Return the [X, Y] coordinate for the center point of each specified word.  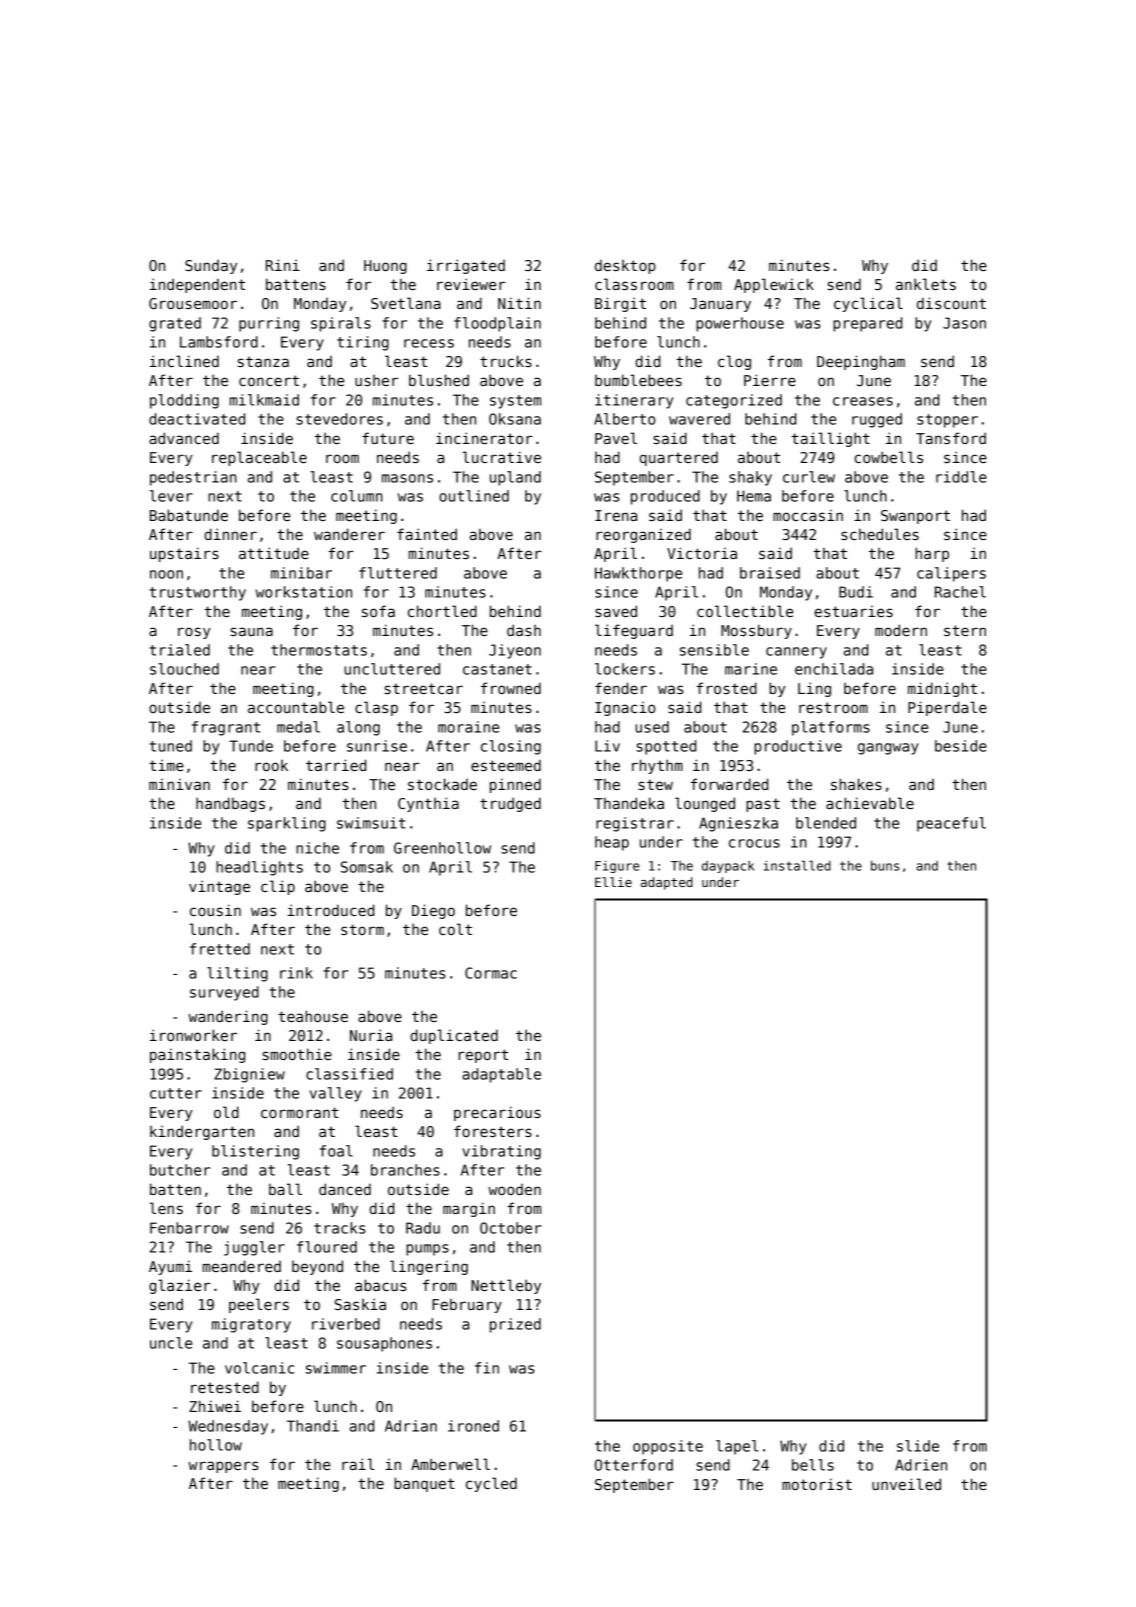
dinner [230, 534]
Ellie [613, 882]
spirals [341, 324]
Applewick [774, 285]
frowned [511, 688]
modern [901, 630]
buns [885, 866]
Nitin [519, 303]
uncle [171, 1343]
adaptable [501, 1075]
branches [405, 1170]
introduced [331, 910]
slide [918, 1446]
